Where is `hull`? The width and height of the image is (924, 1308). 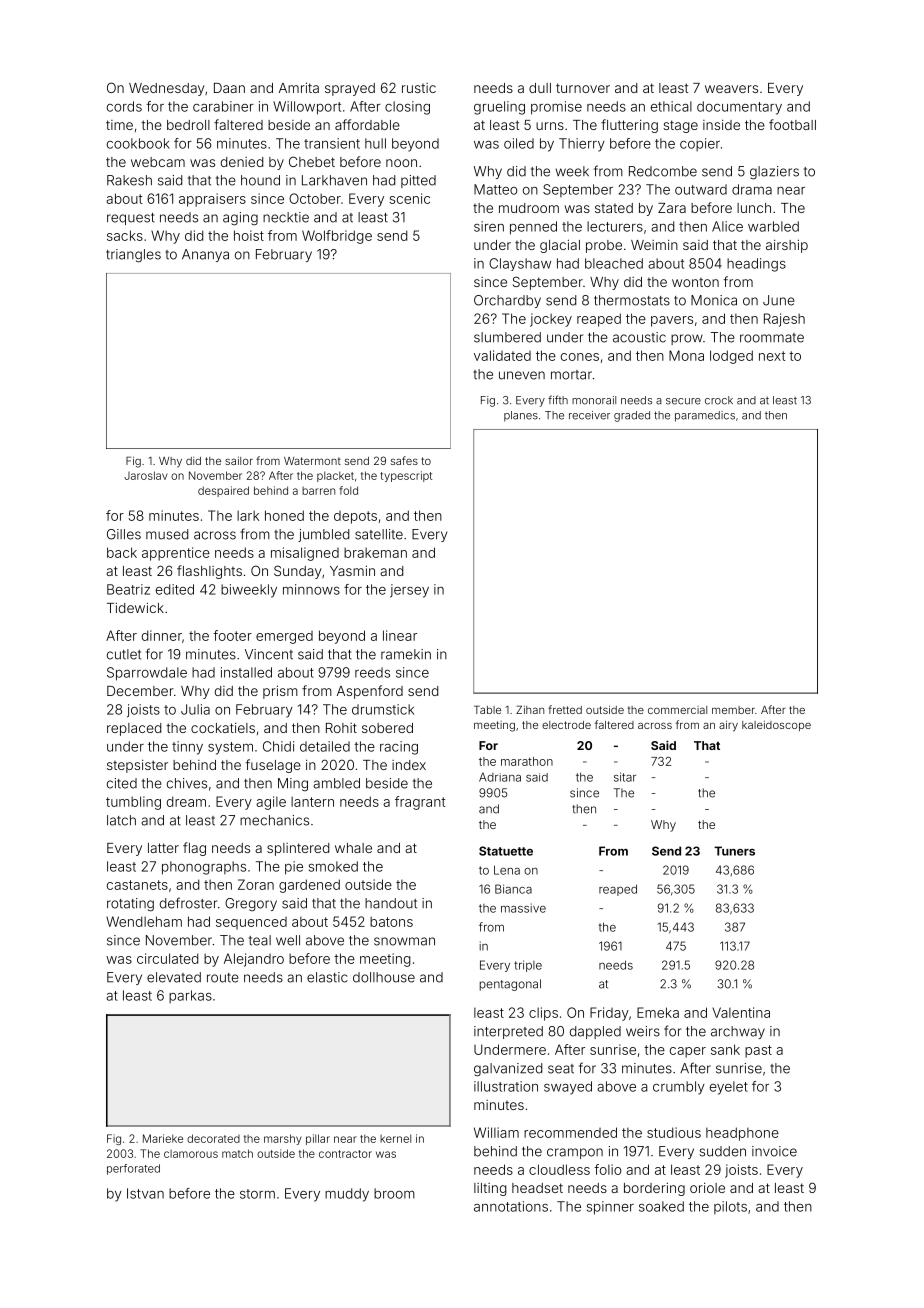 hull is located at coordinates (375, 143).
